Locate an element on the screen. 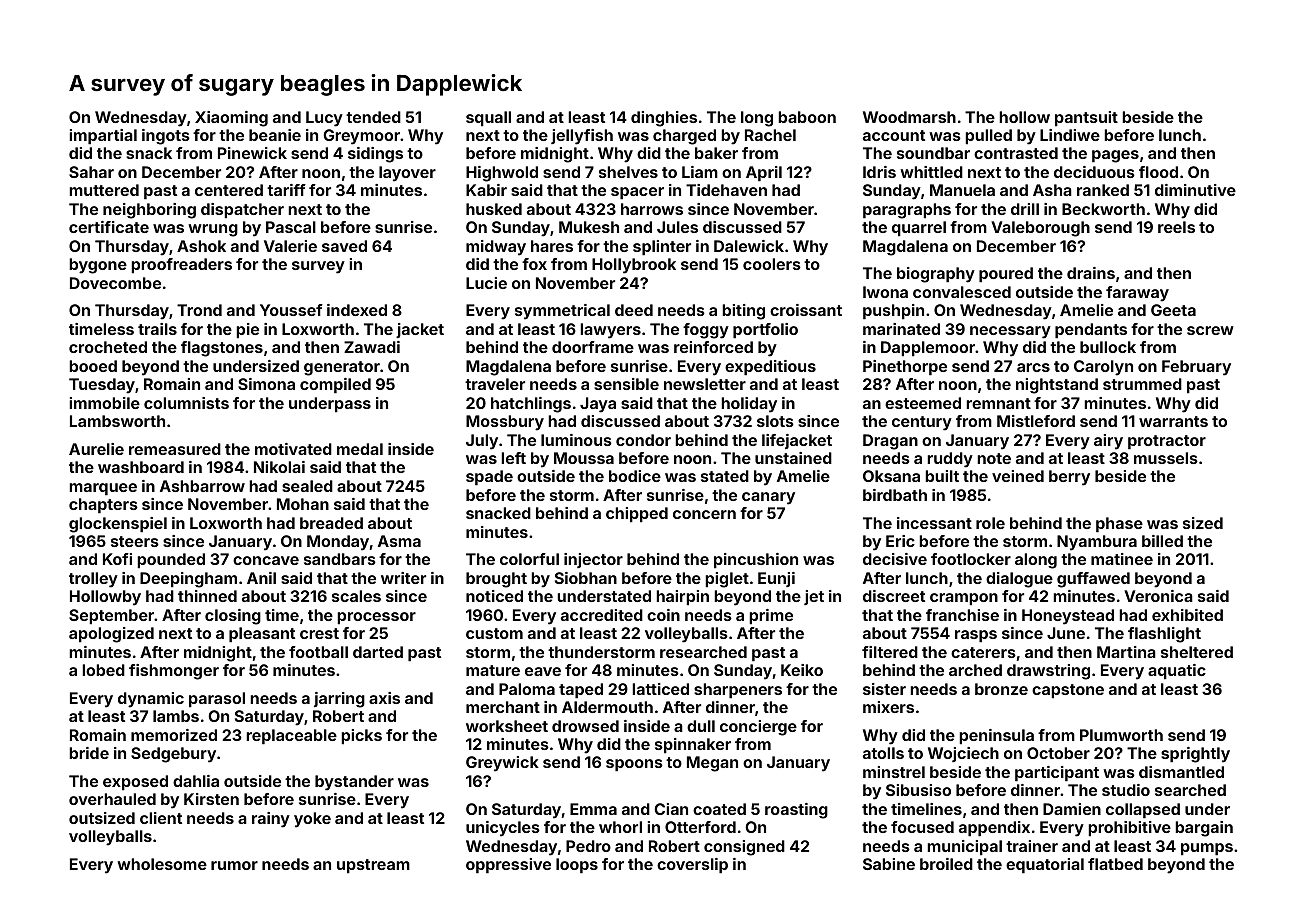  sprightly is located at coordinates (1195, 755).
